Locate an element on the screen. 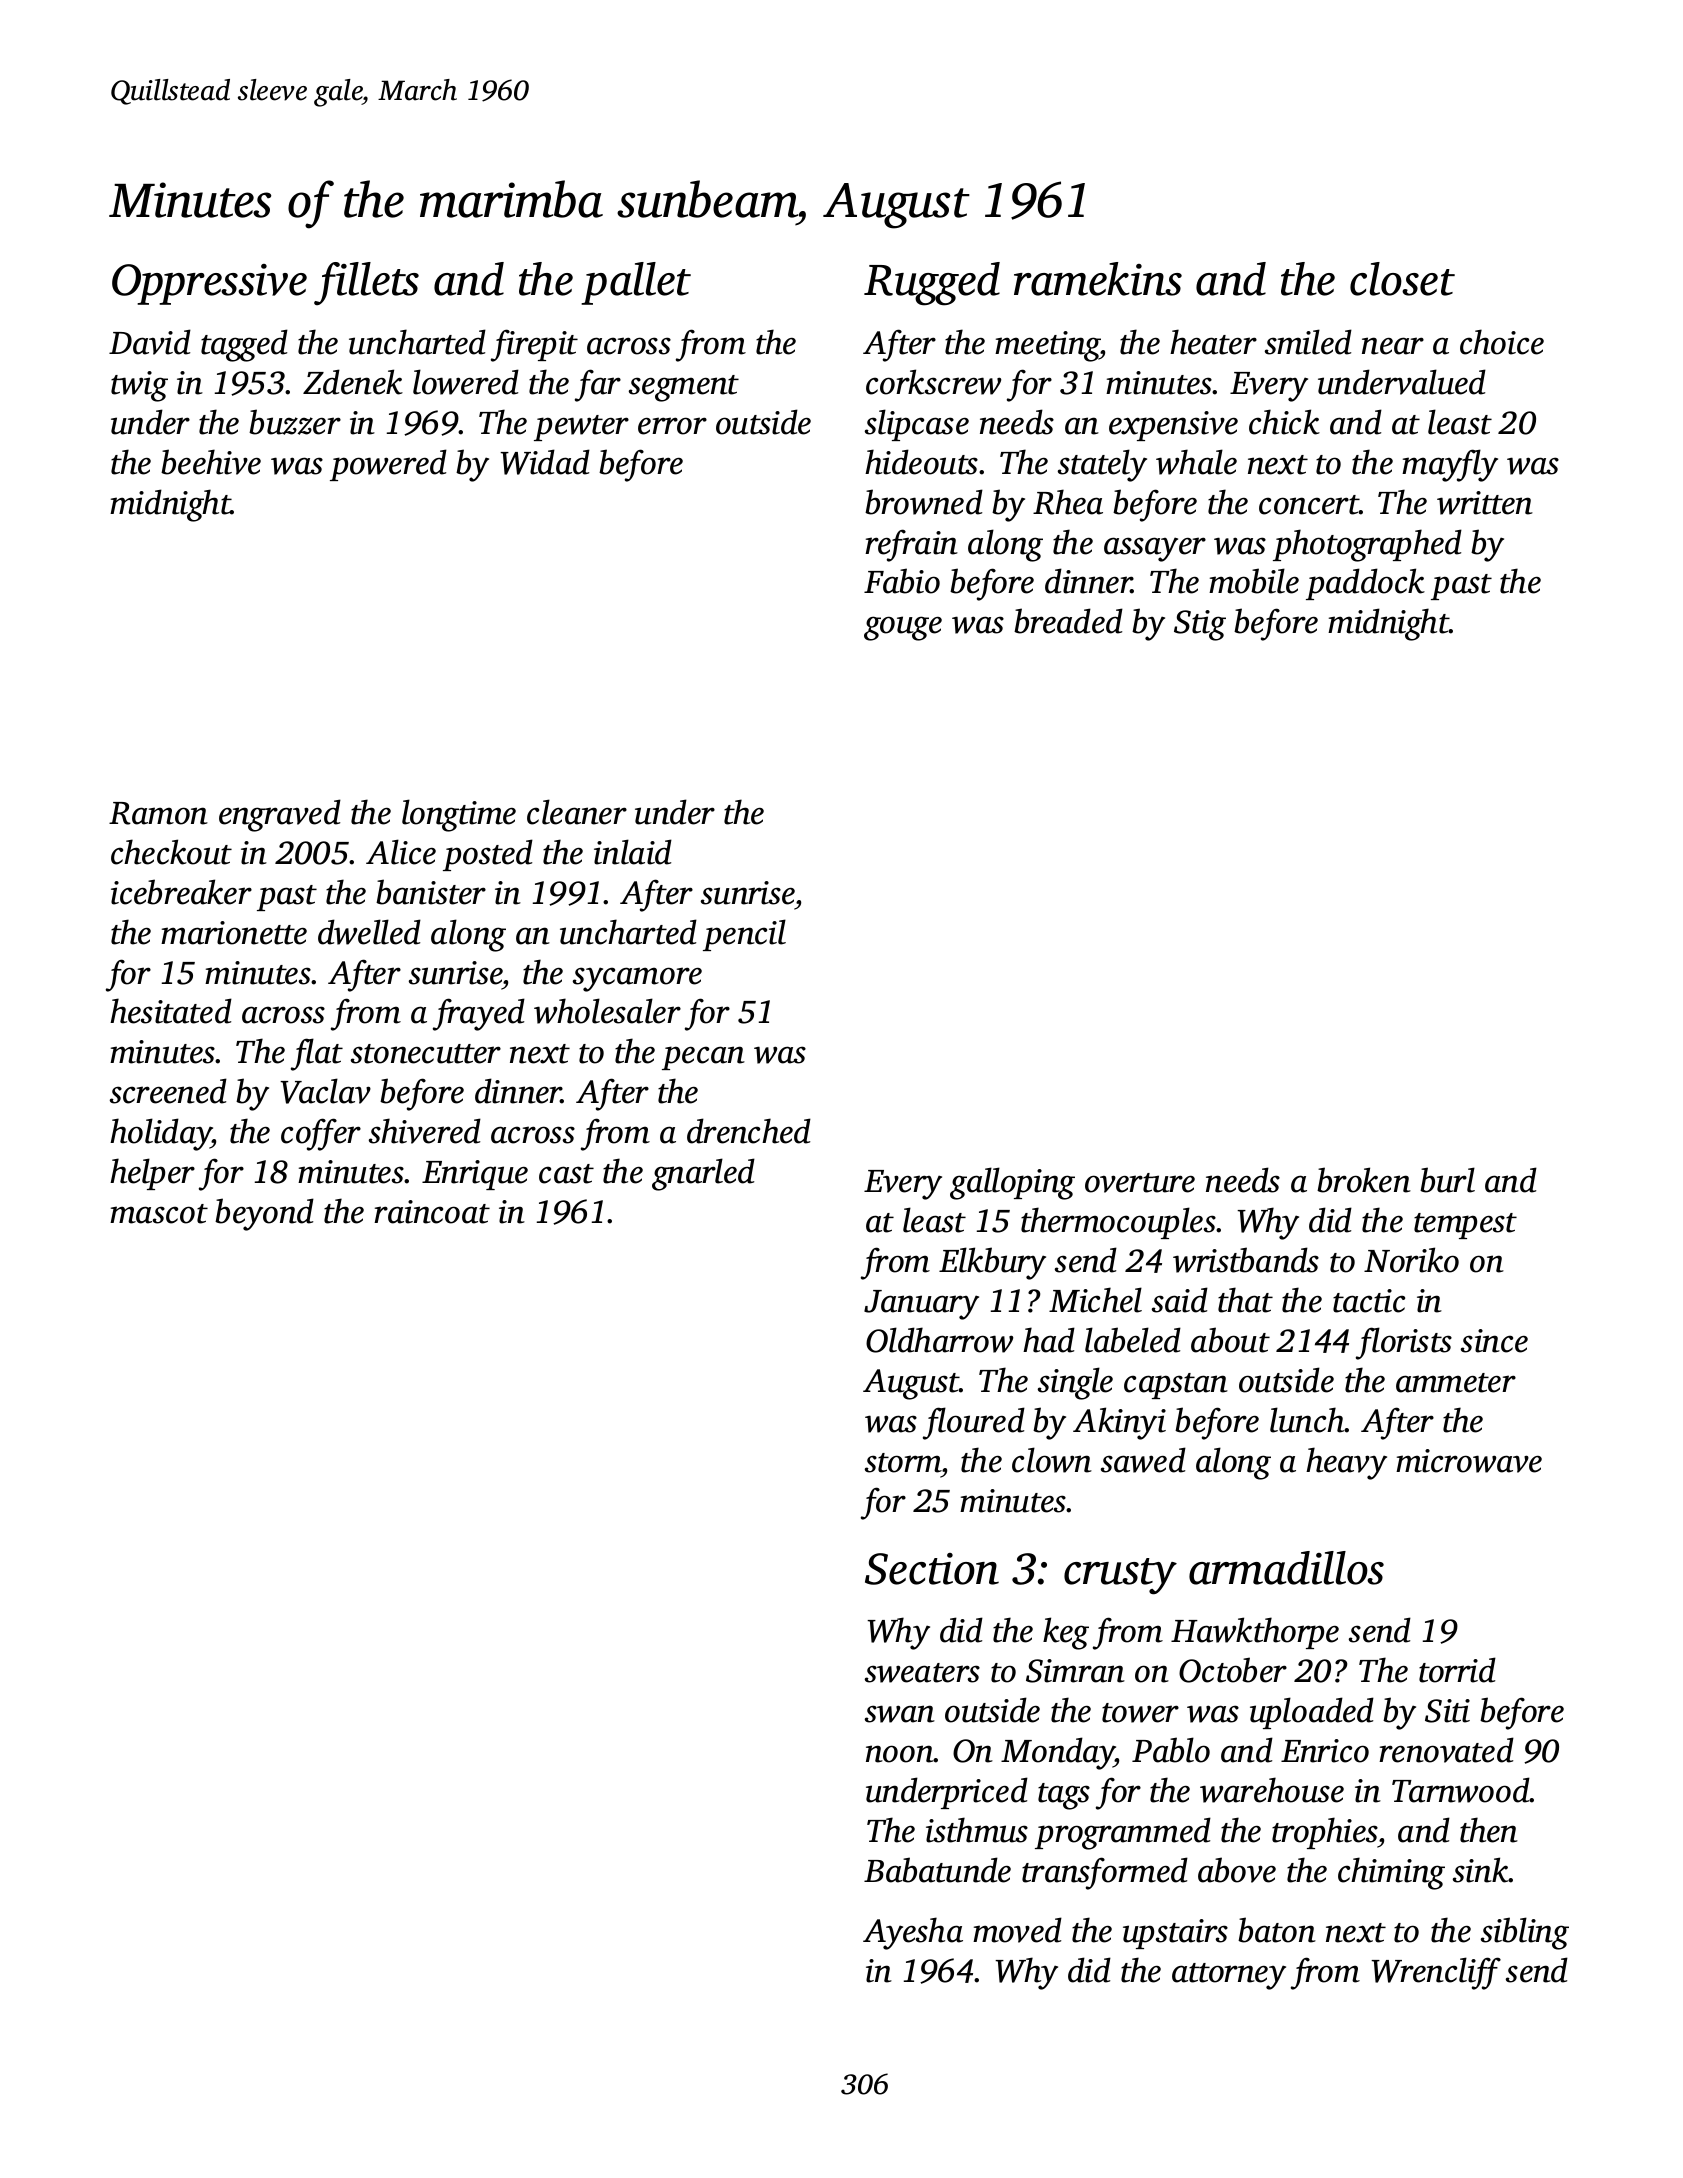  drenched is located at coordinates (749, 1131).
